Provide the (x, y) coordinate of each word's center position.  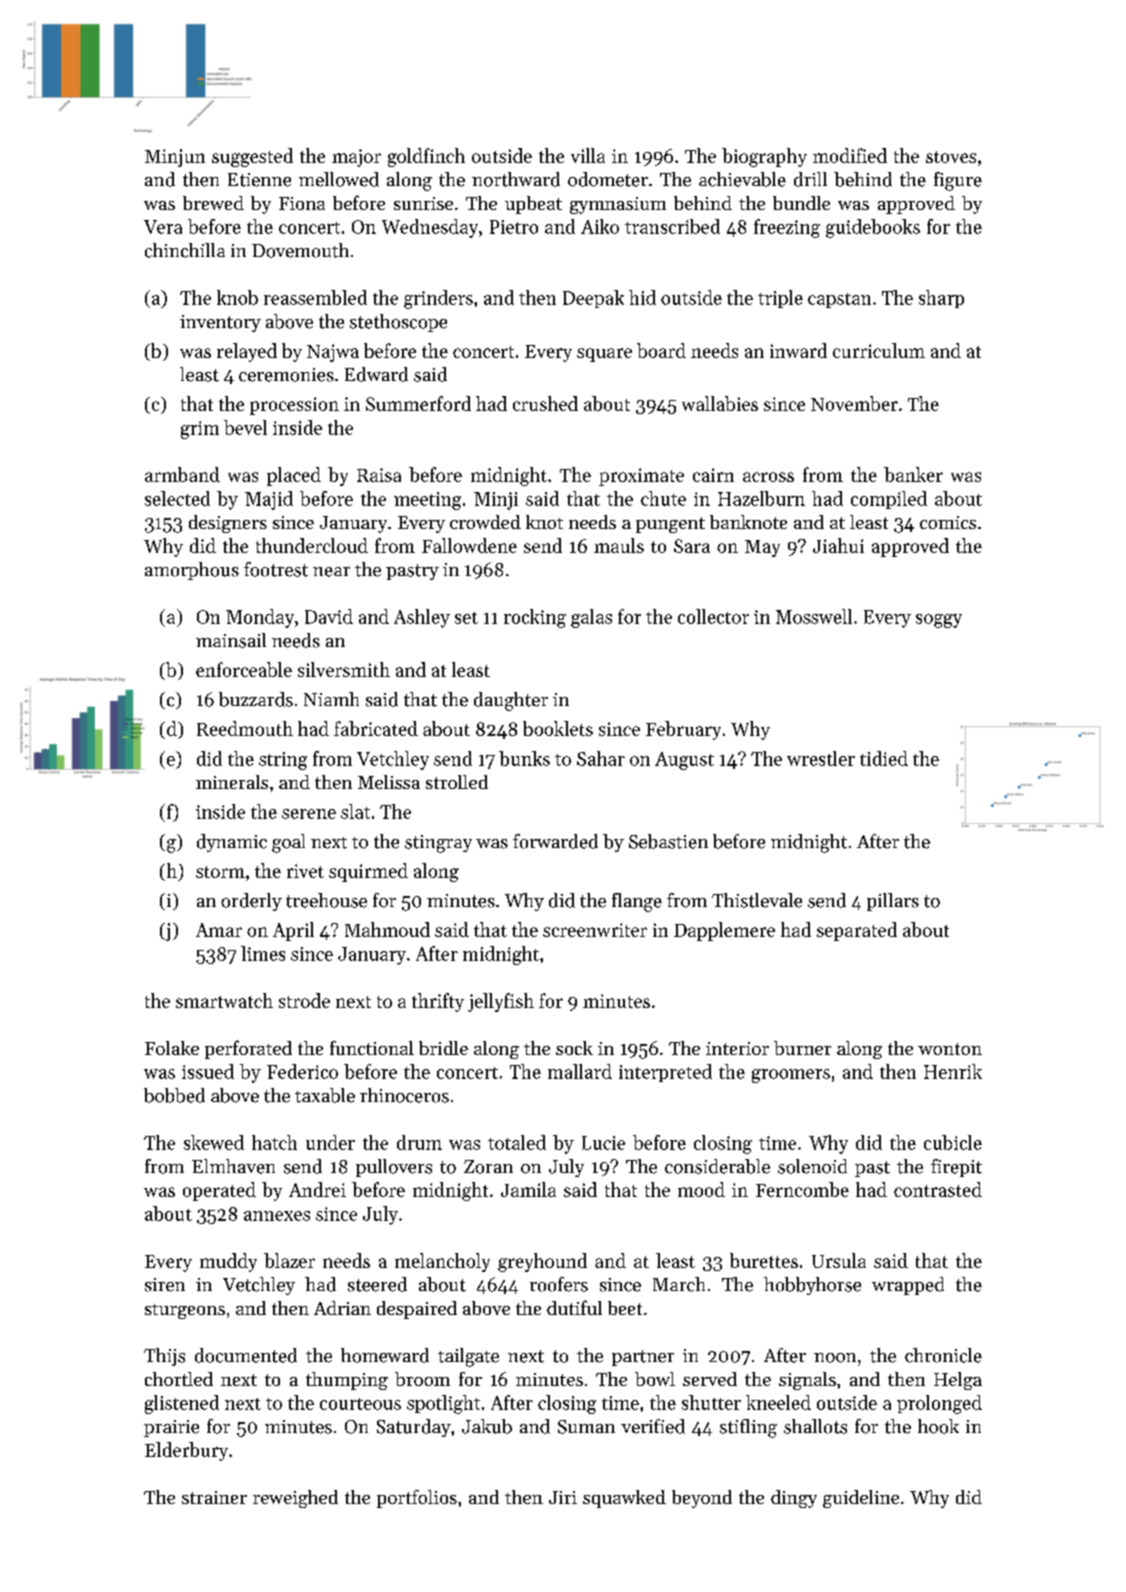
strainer (214, 1497)
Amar (219, 930)
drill (810, 179)
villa (588, 155)
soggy (939, 621)
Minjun (175, 158)
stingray (438, 844)
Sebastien (668, 841)
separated (857, 931)
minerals (232, 782)
